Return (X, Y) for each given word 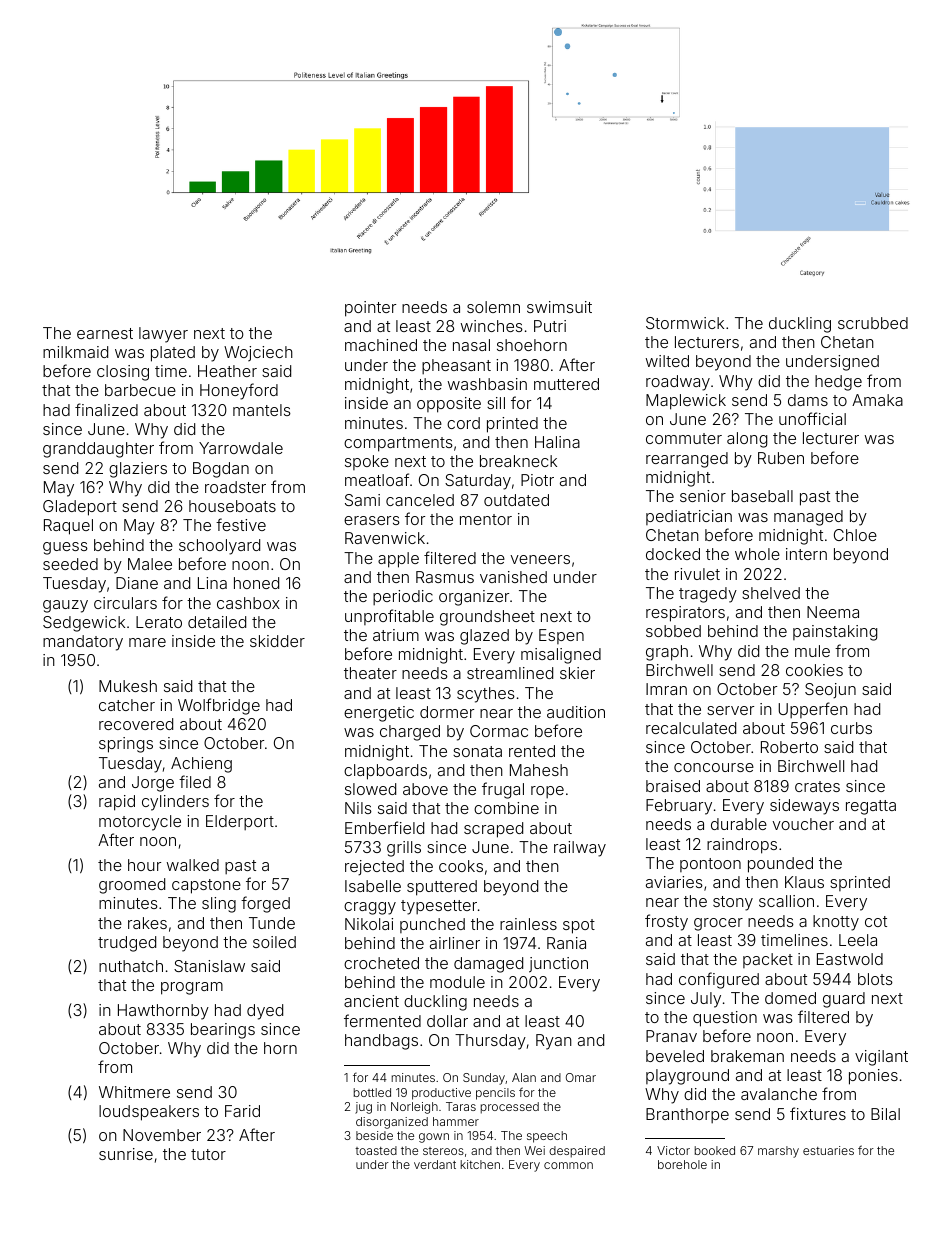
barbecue (140, 390)
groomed (132, 886)
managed (808, 518)
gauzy (65, 606)
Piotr (537, 480)
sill (496, 403)
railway (580, 849)
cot (876, 921)
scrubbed (873, 323)
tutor (208, 1154)
